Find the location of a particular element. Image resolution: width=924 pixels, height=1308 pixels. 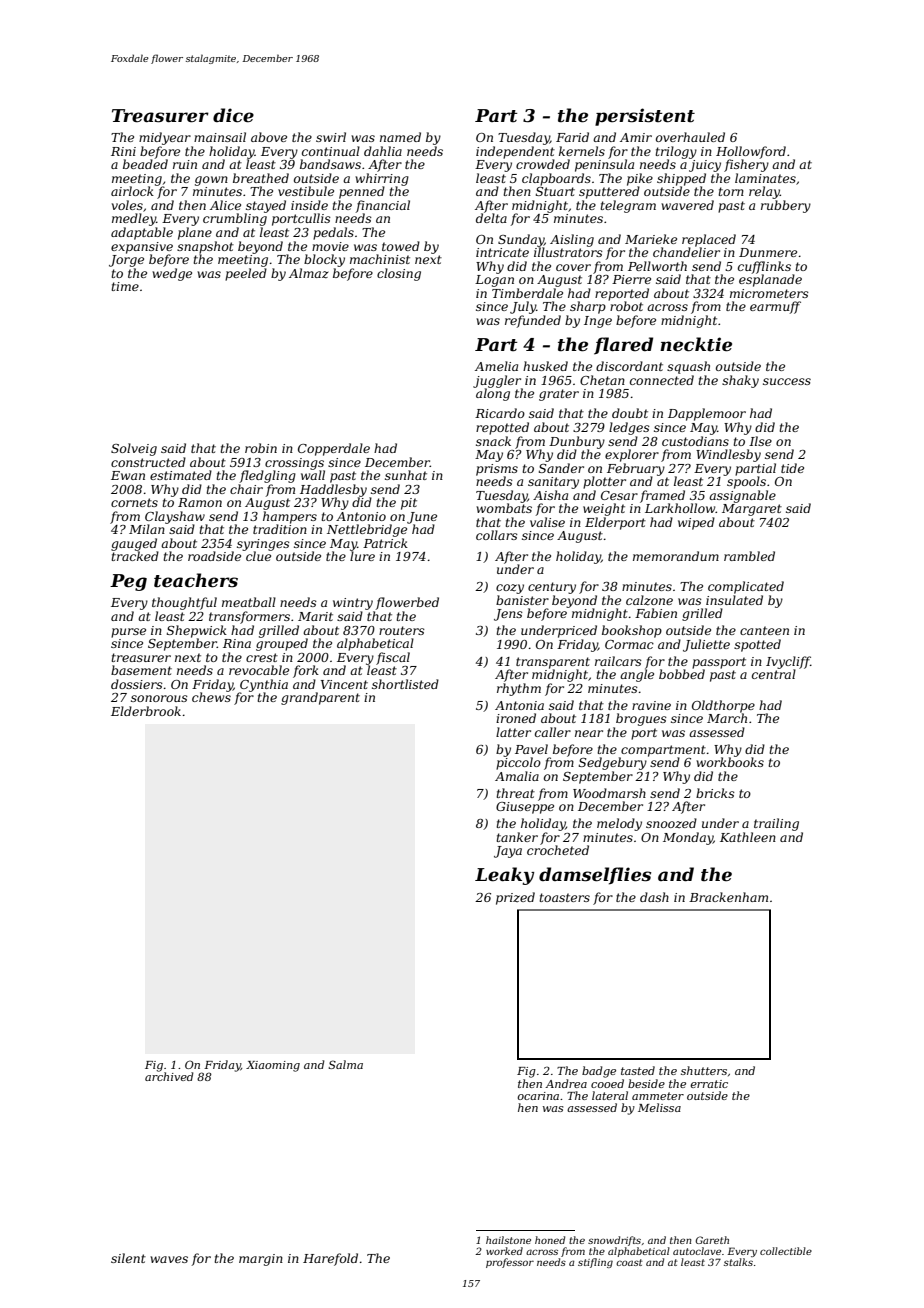

persistent is located at coordinates (645, 117).
